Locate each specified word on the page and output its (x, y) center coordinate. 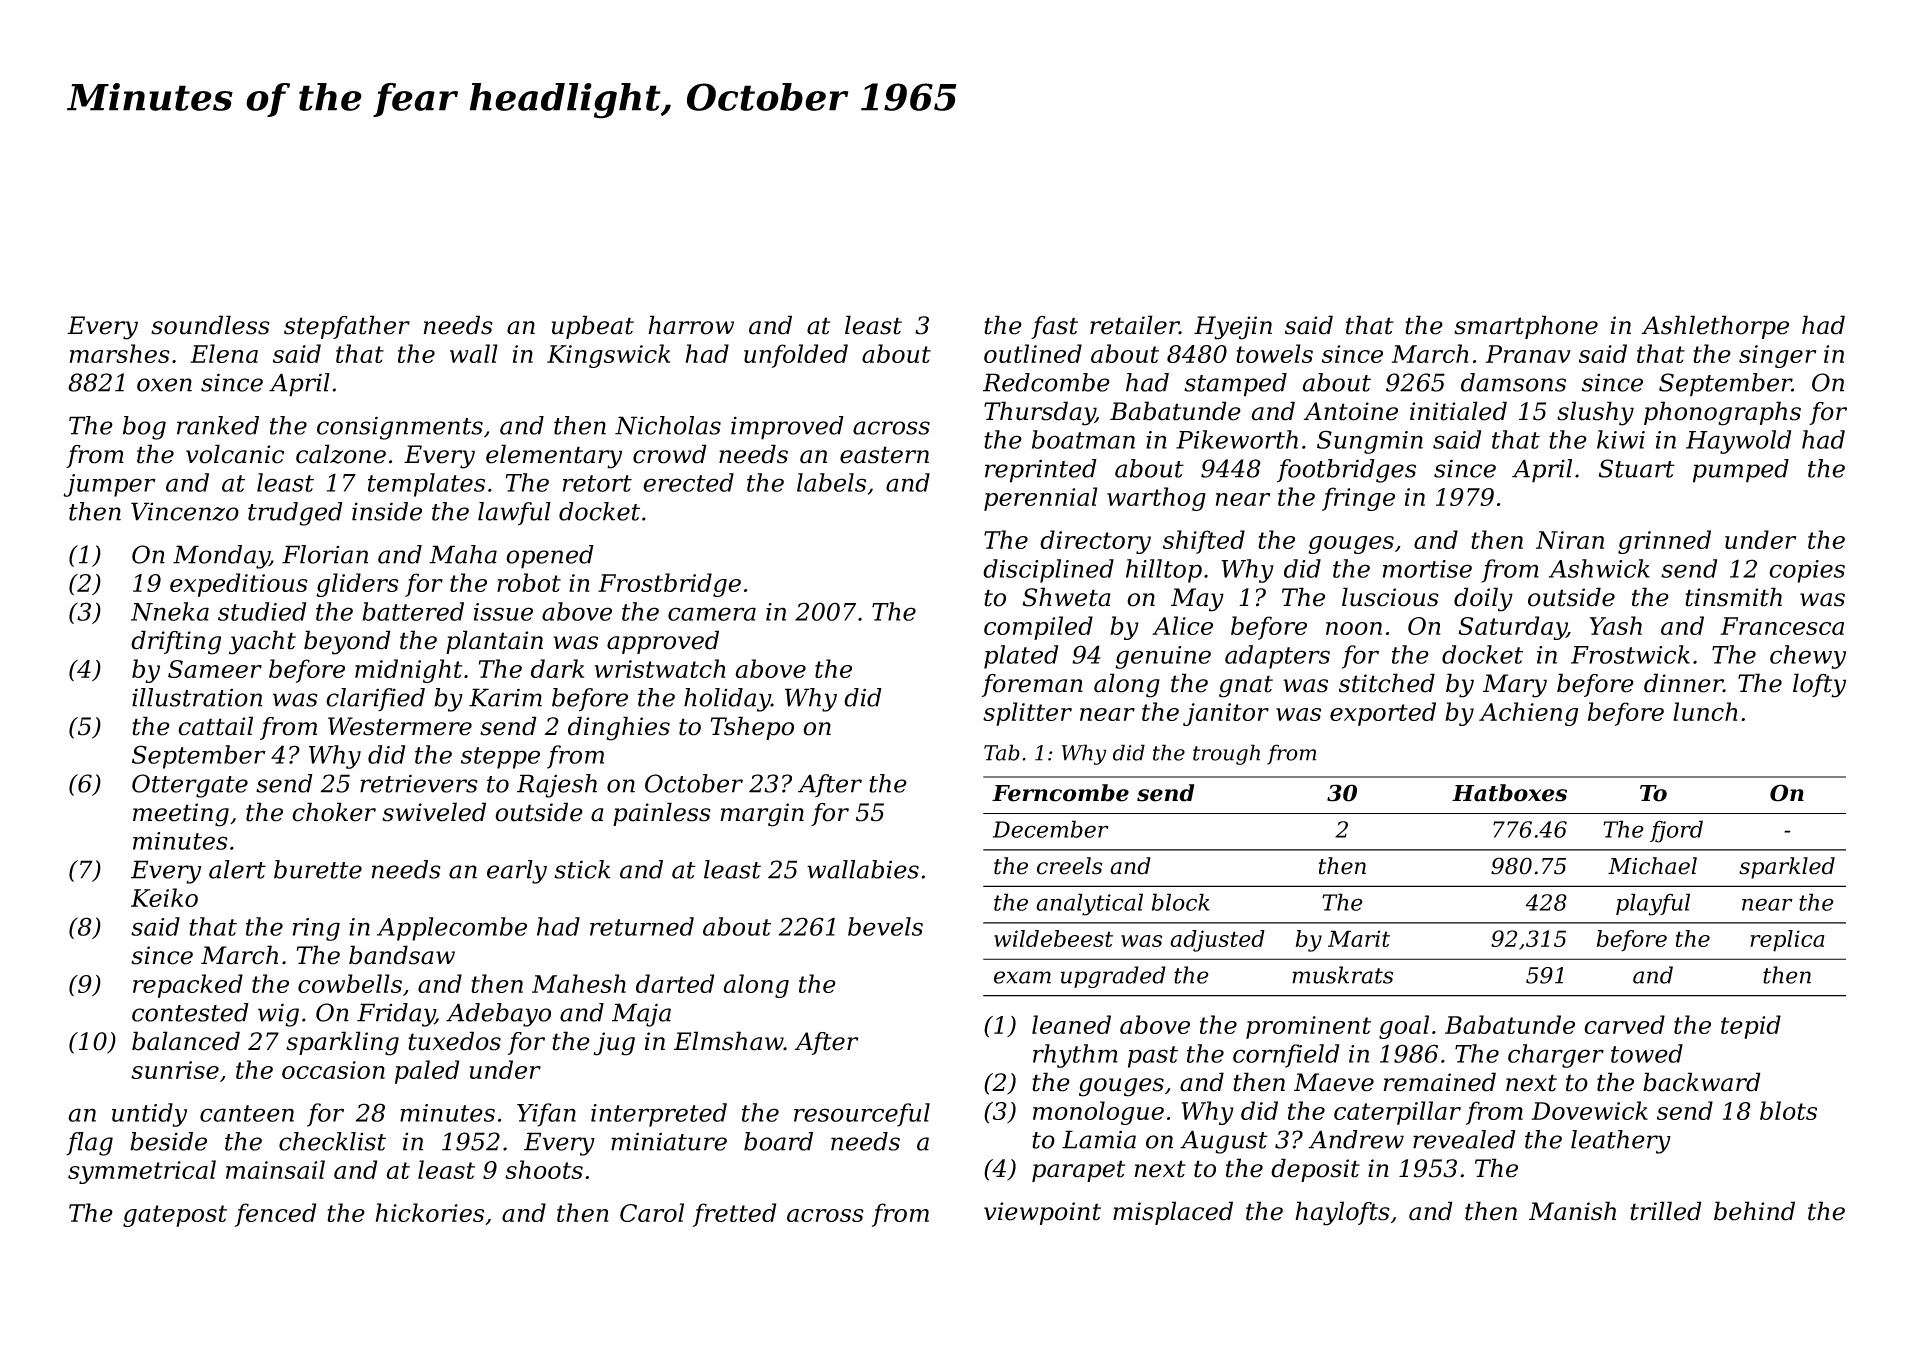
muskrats (1342, 975)
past (1153, 1057)
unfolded (796, 356)
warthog (1156, 499)
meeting (181, 815)
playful (1653, 904)
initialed (1458, 411)
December (1051, 829)
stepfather (347, 327)
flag (89, 1144)
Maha (463, 554)
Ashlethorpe (1715, 327)
